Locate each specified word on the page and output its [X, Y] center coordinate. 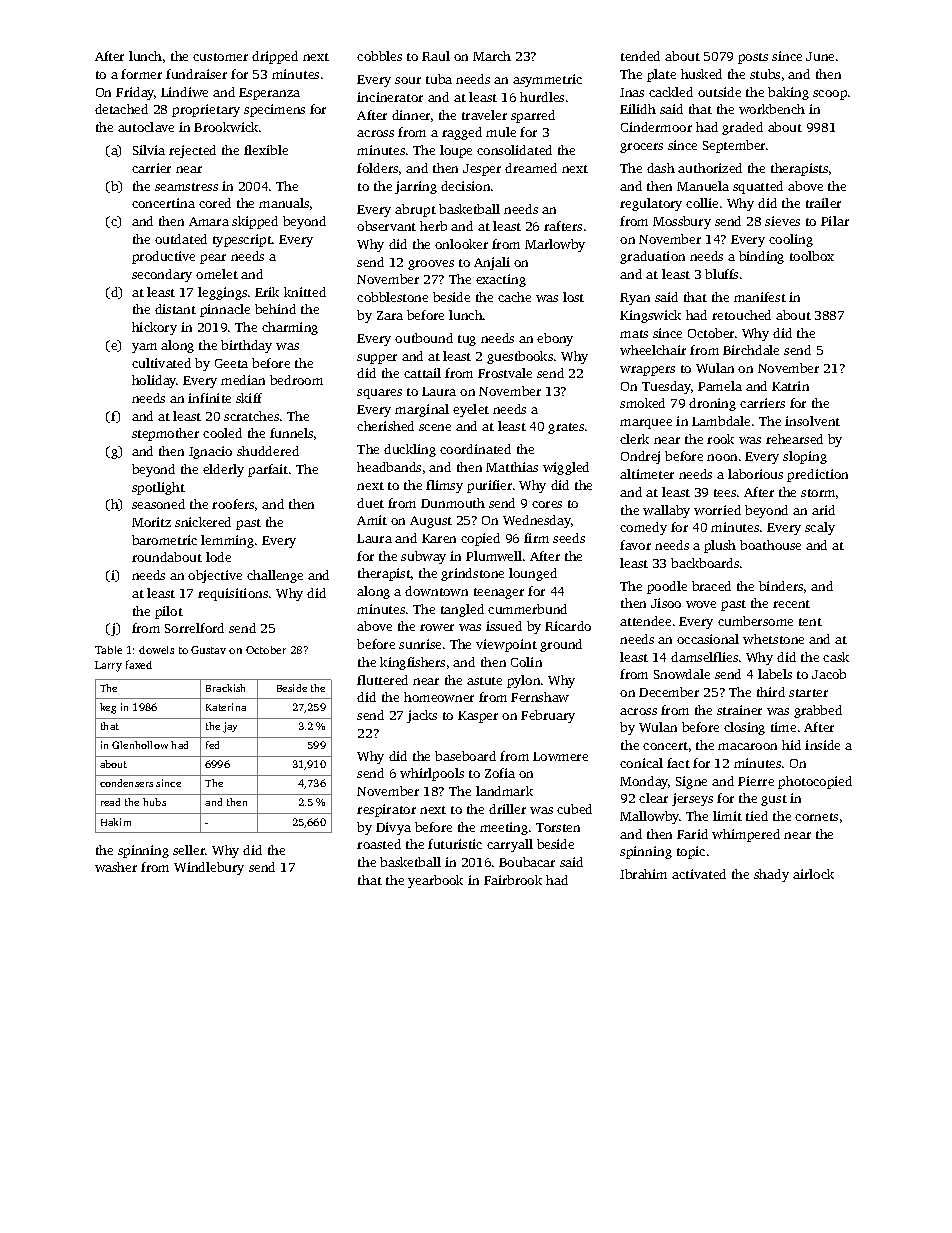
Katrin [790, 386]
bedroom [296, 380]
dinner [411, 115]
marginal [422, 410]
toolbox [812, 256]
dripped [275, 57]
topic [691, 852]
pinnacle [225, 310]
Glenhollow [140, 745]
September [734, 146]
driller [507, 809]
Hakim [116, 822]
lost [573, 297]
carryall [510, 845]
